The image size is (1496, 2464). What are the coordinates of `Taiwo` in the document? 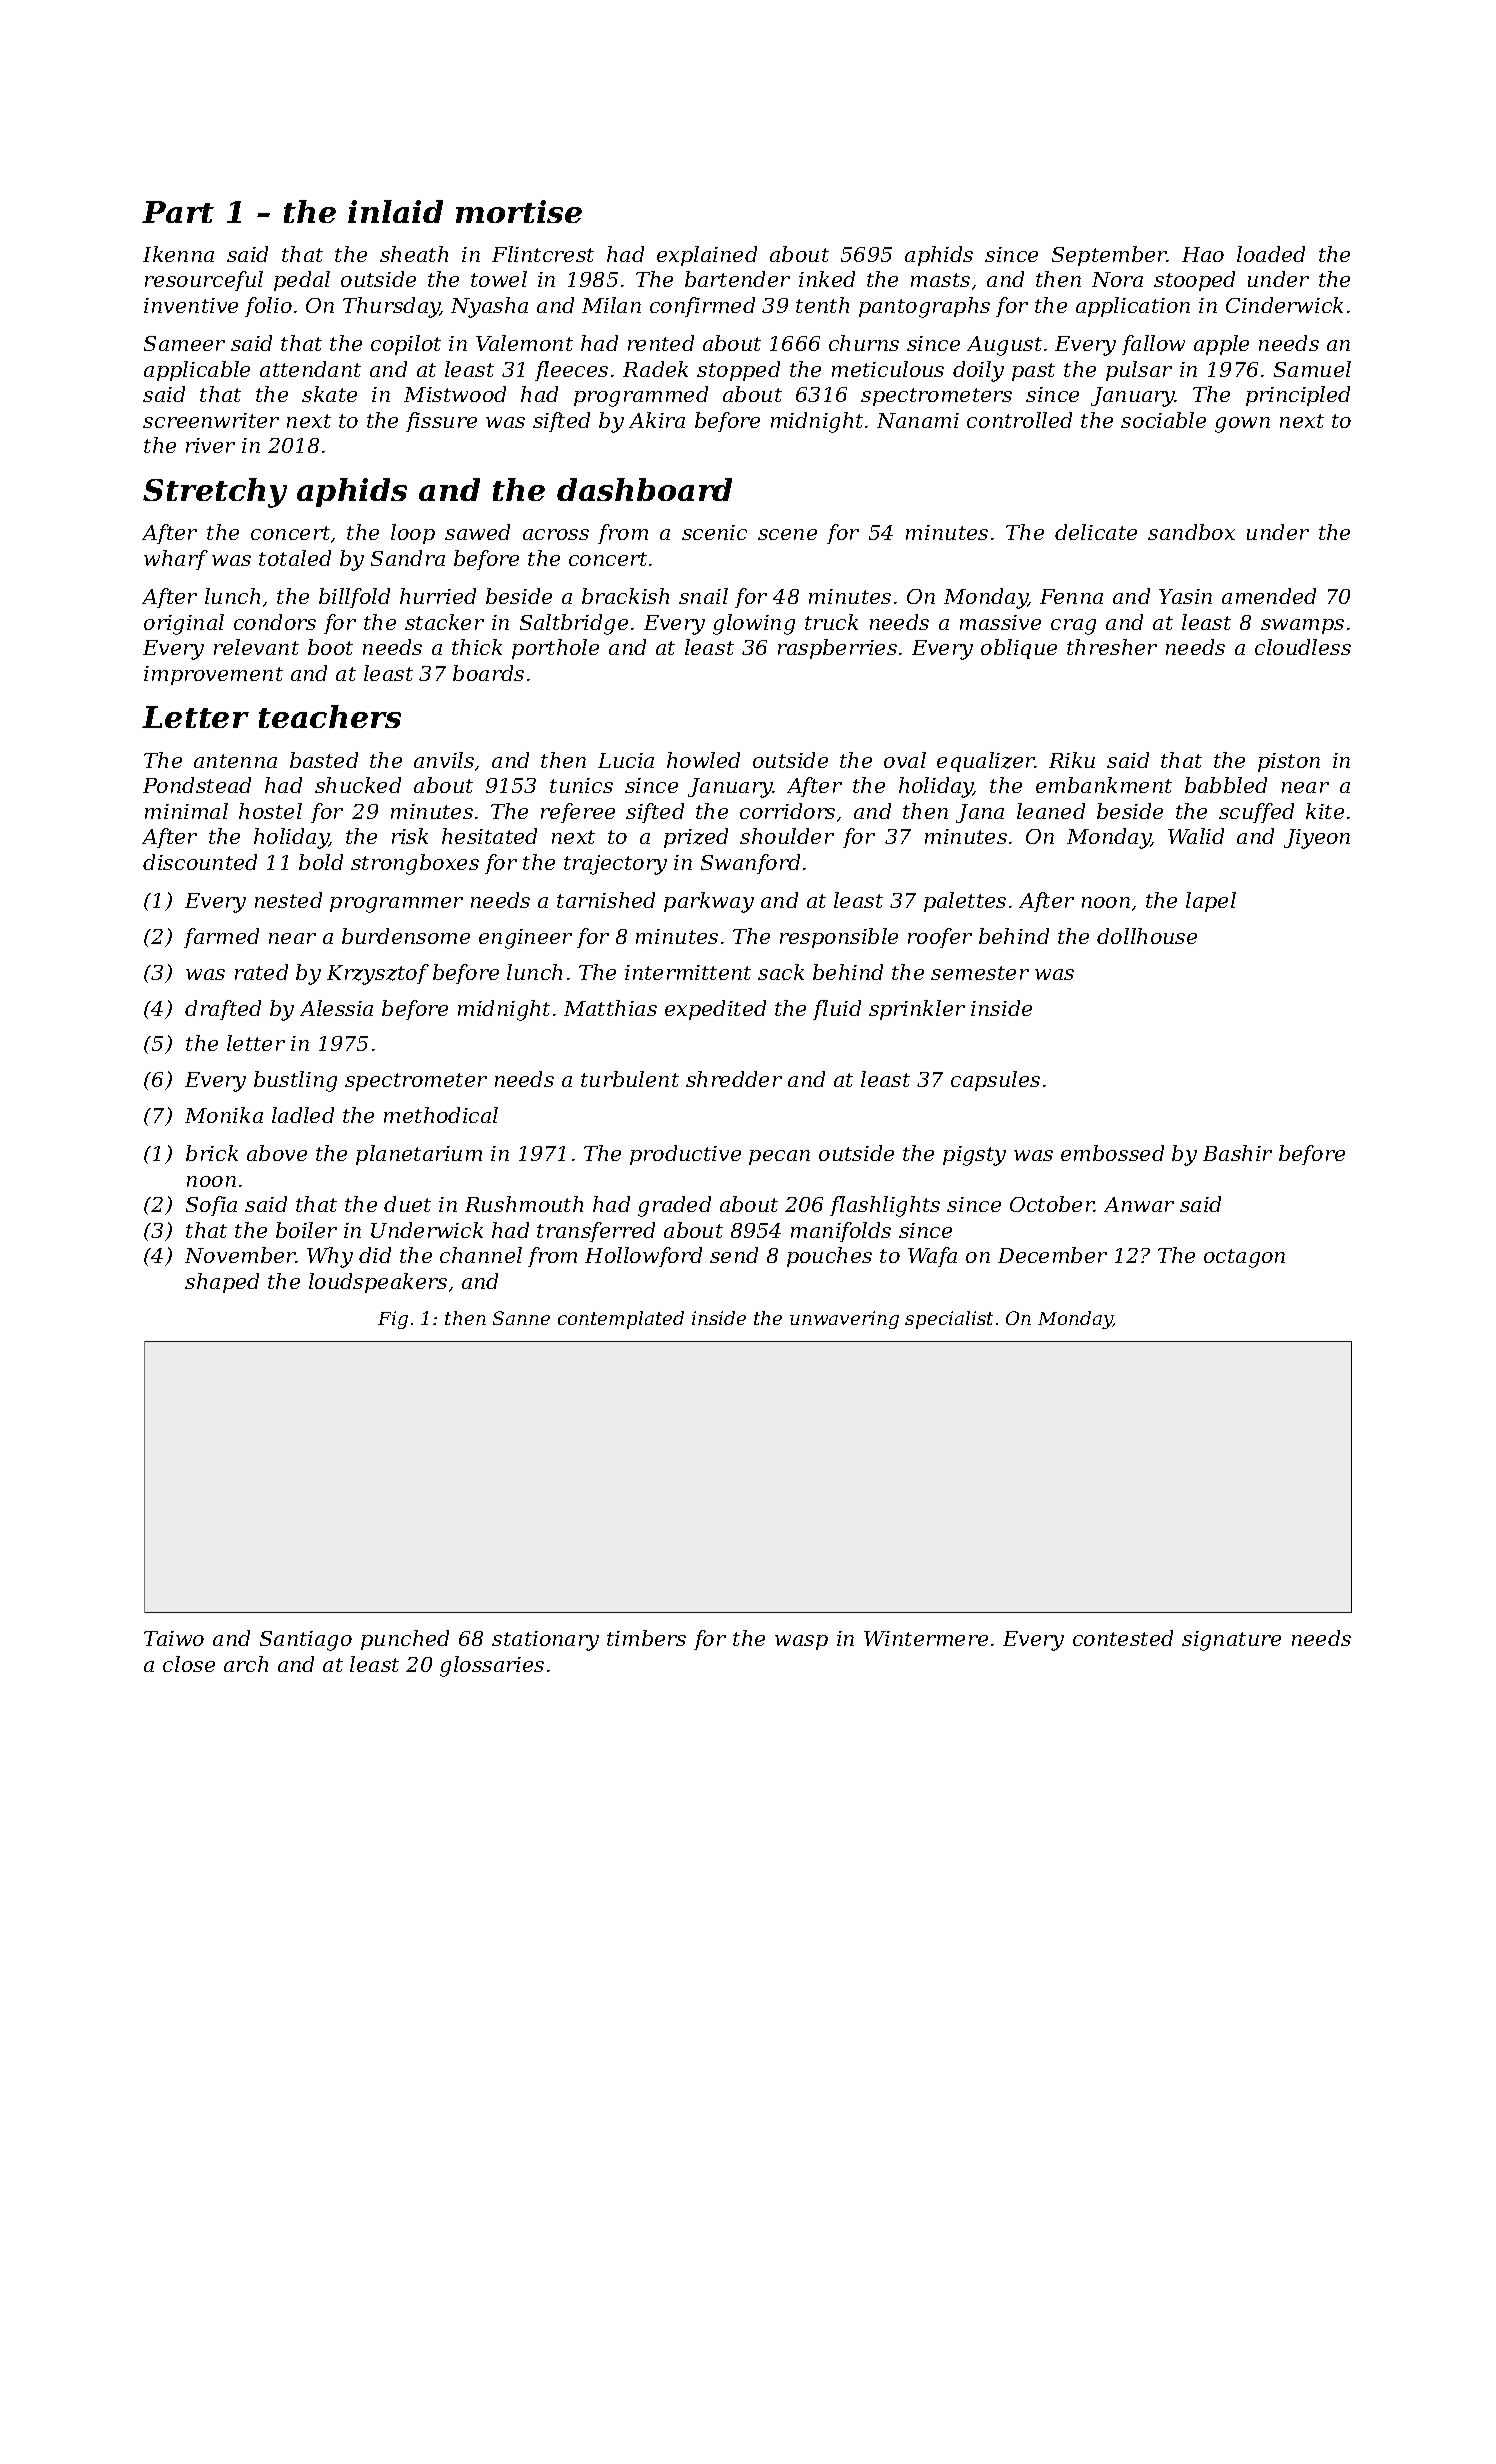 It's located at (174, 1638).
